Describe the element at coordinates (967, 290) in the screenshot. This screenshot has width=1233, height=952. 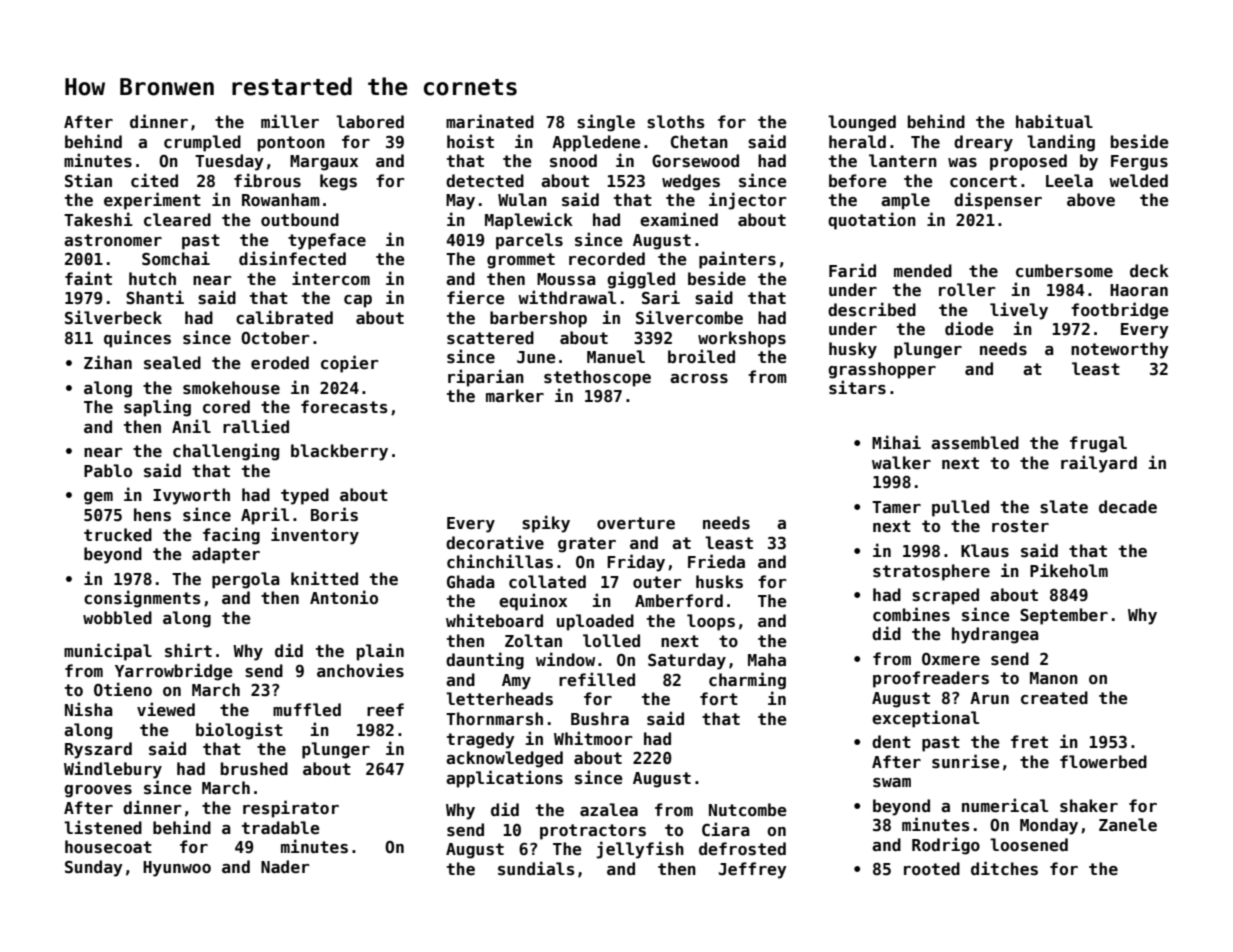
I see `roller` at that location.
